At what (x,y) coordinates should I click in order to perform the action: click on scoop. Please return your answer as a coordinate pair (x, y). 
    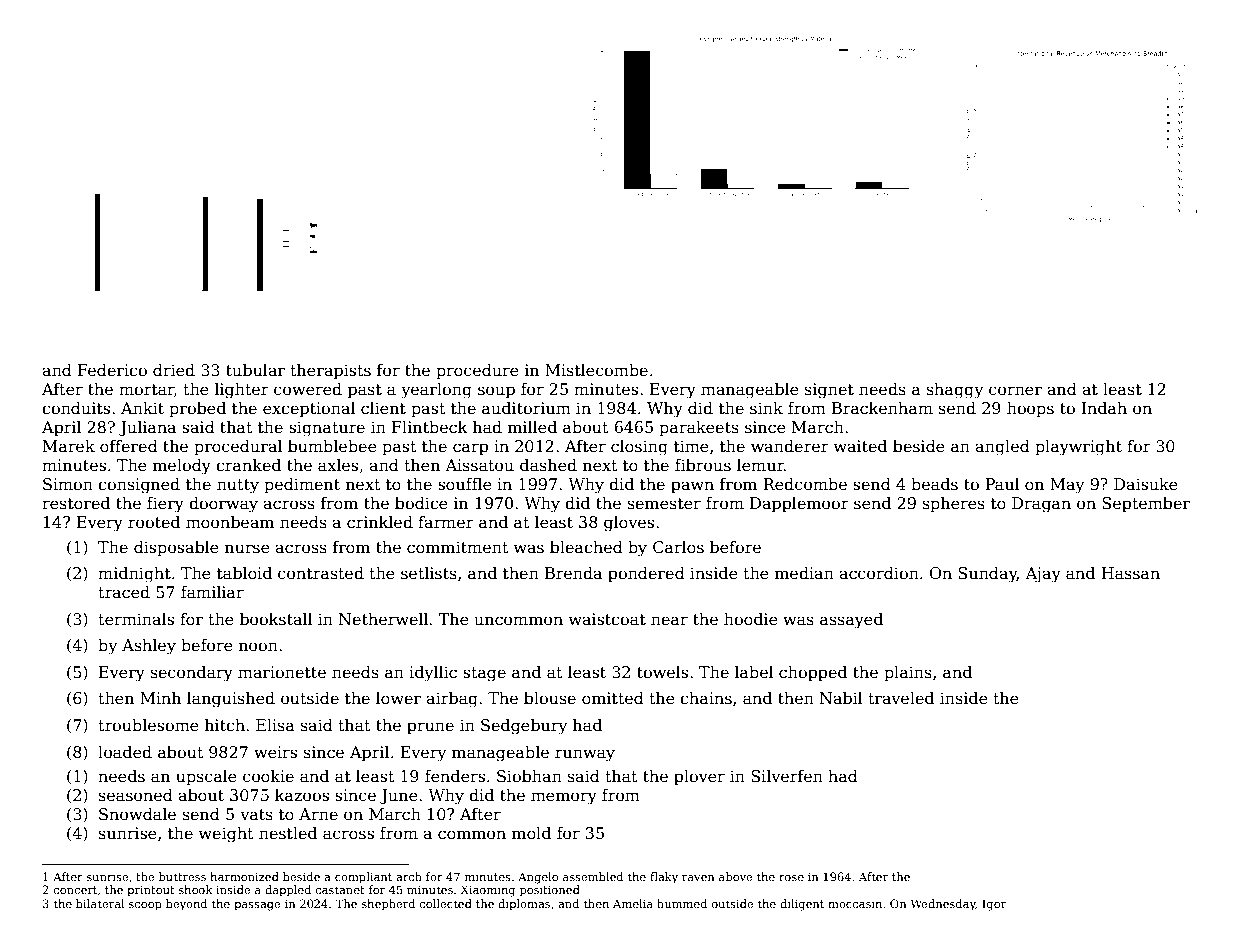
    Looking at the image, I should click on (145, 906).
